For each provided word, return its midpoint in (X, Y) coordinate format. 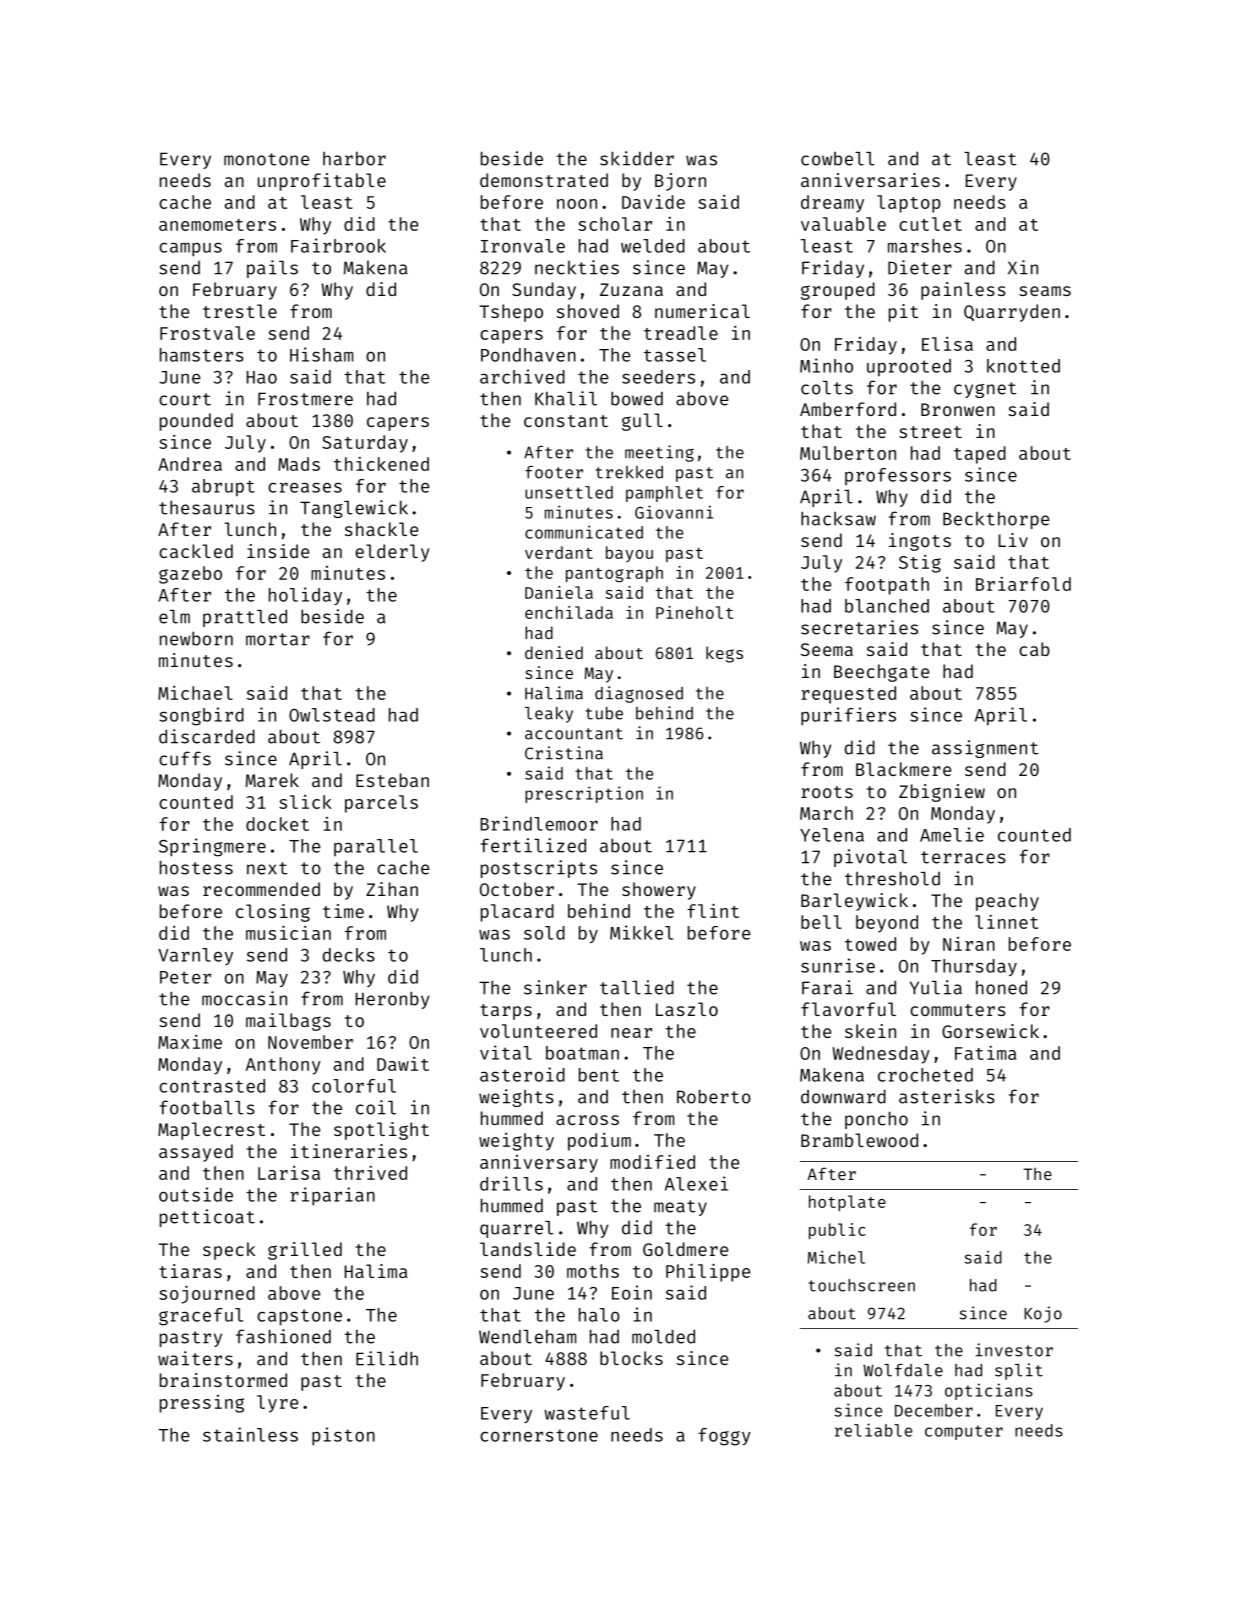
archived (522, 376)
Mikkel (641, 932)
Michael (195, 693)
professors (898, 476)
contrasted (212, 1086)
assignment (985, 749)
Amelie (952, 834)
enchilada (569, 612)
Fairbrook (338, 245)
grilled (305, 1251)
